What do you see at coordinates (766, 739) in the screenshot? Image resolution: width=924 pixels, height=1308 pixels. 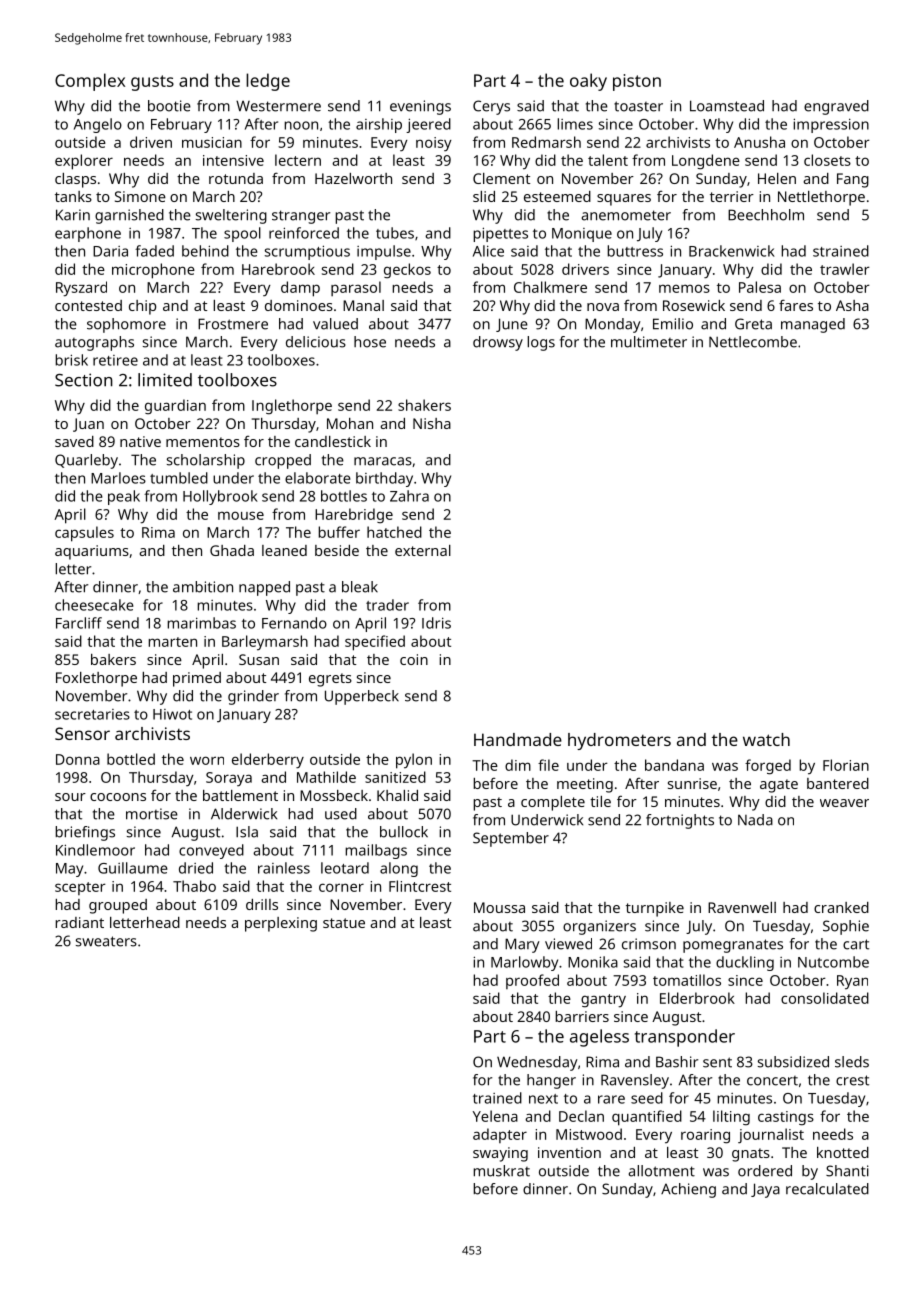 I see `watch` at bounding box center [766, 739].
